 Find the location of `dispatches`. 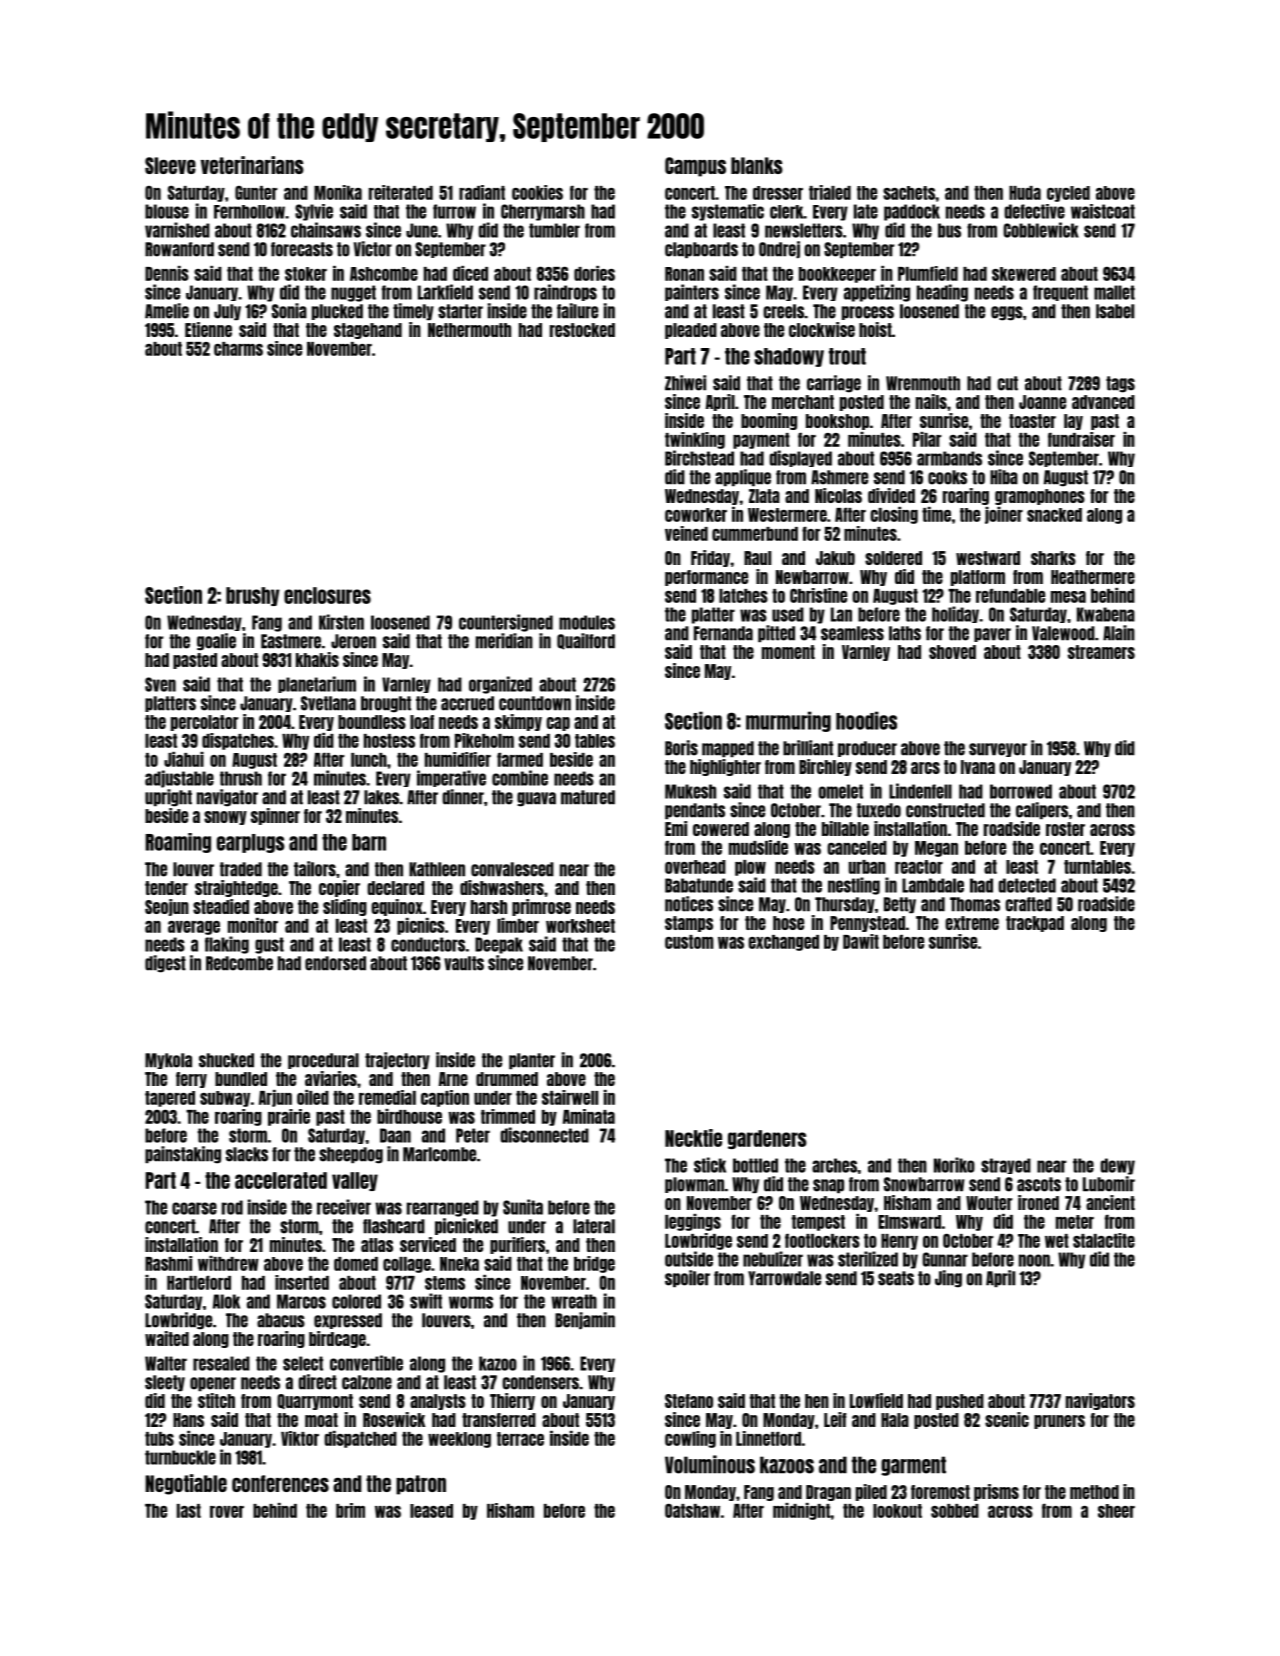

dispatches is located at coordinates (238, 741).
